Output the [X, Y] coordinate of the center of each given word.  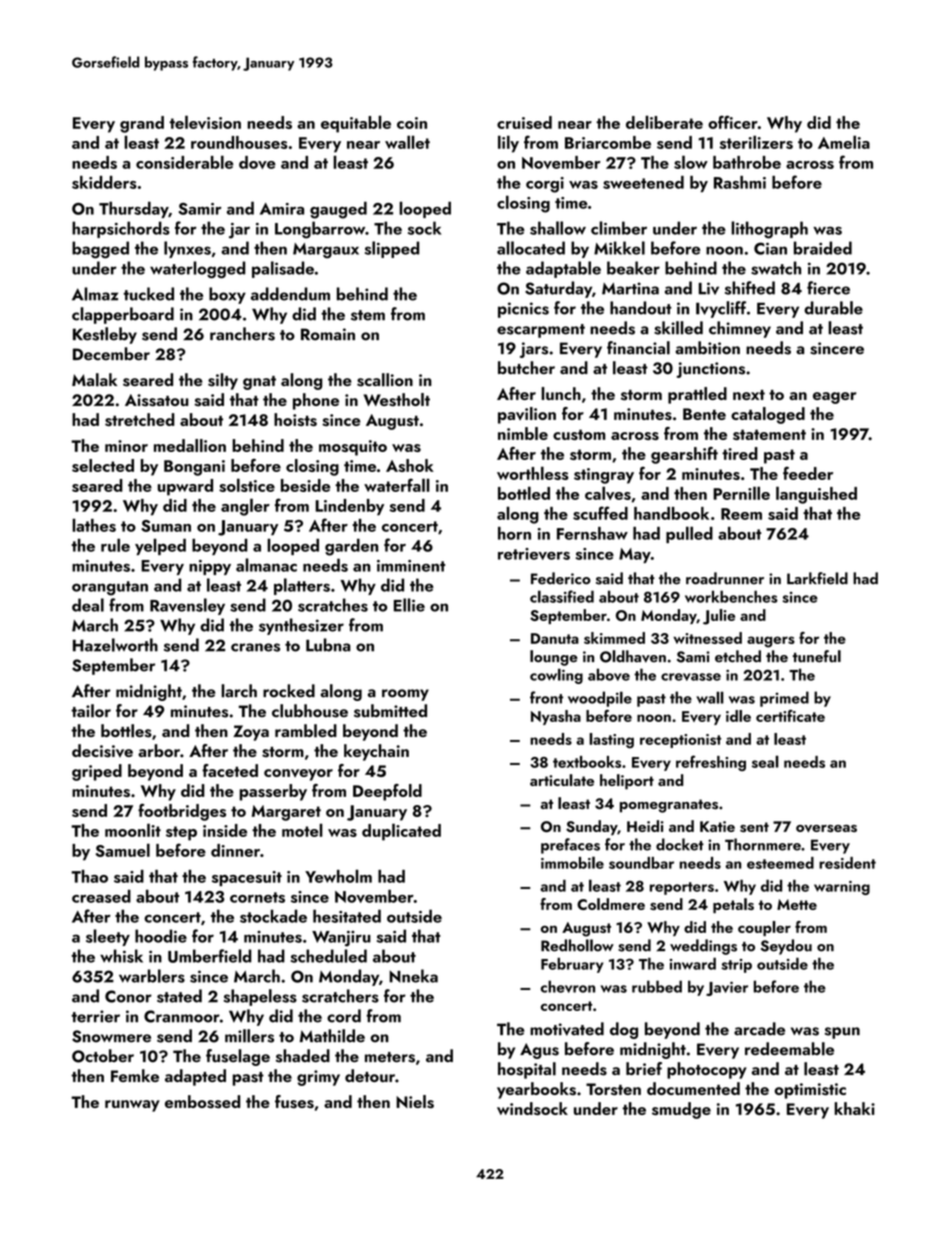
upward [185, 487]
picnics [523, 310]
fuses [294, 1101]
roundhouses [239, 142]
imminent [411, 566]
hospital [527, 1070]
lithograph [769, 230]
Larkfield [817, 578]
